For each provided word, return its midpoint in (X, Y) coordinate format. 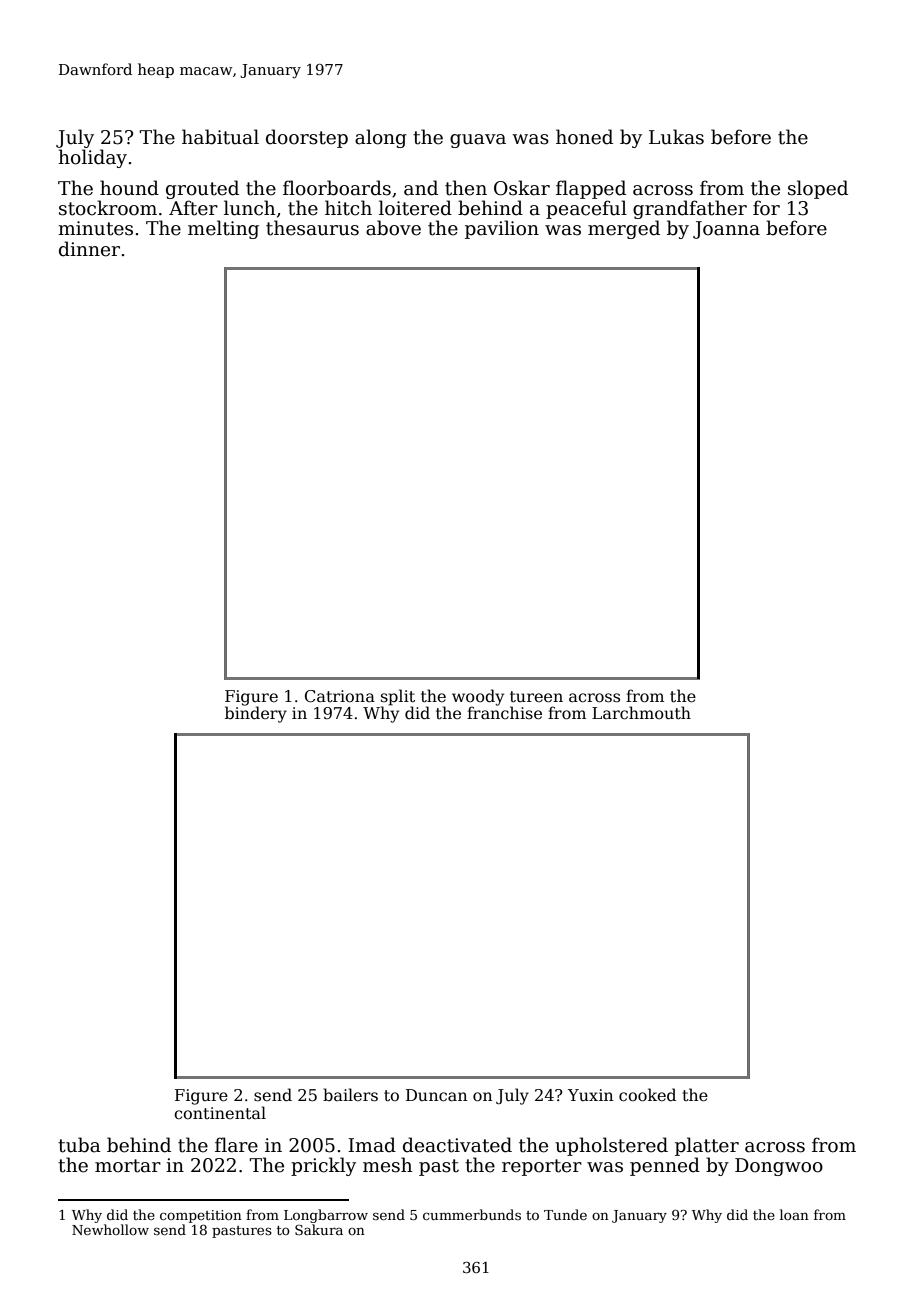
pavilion (502, 229)
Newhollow (110, 1229)
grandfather (690, 209)
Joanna (726, 230)
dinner (89, 249)
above (393, 228)
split (398, 697)
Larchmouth (641, 713)
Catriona (340, 696)
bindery (256, 714)
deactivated (457, 1145)
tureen (536, 696)
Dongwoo (779, 1167)
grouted (202, 189)
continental (220, 1112)
